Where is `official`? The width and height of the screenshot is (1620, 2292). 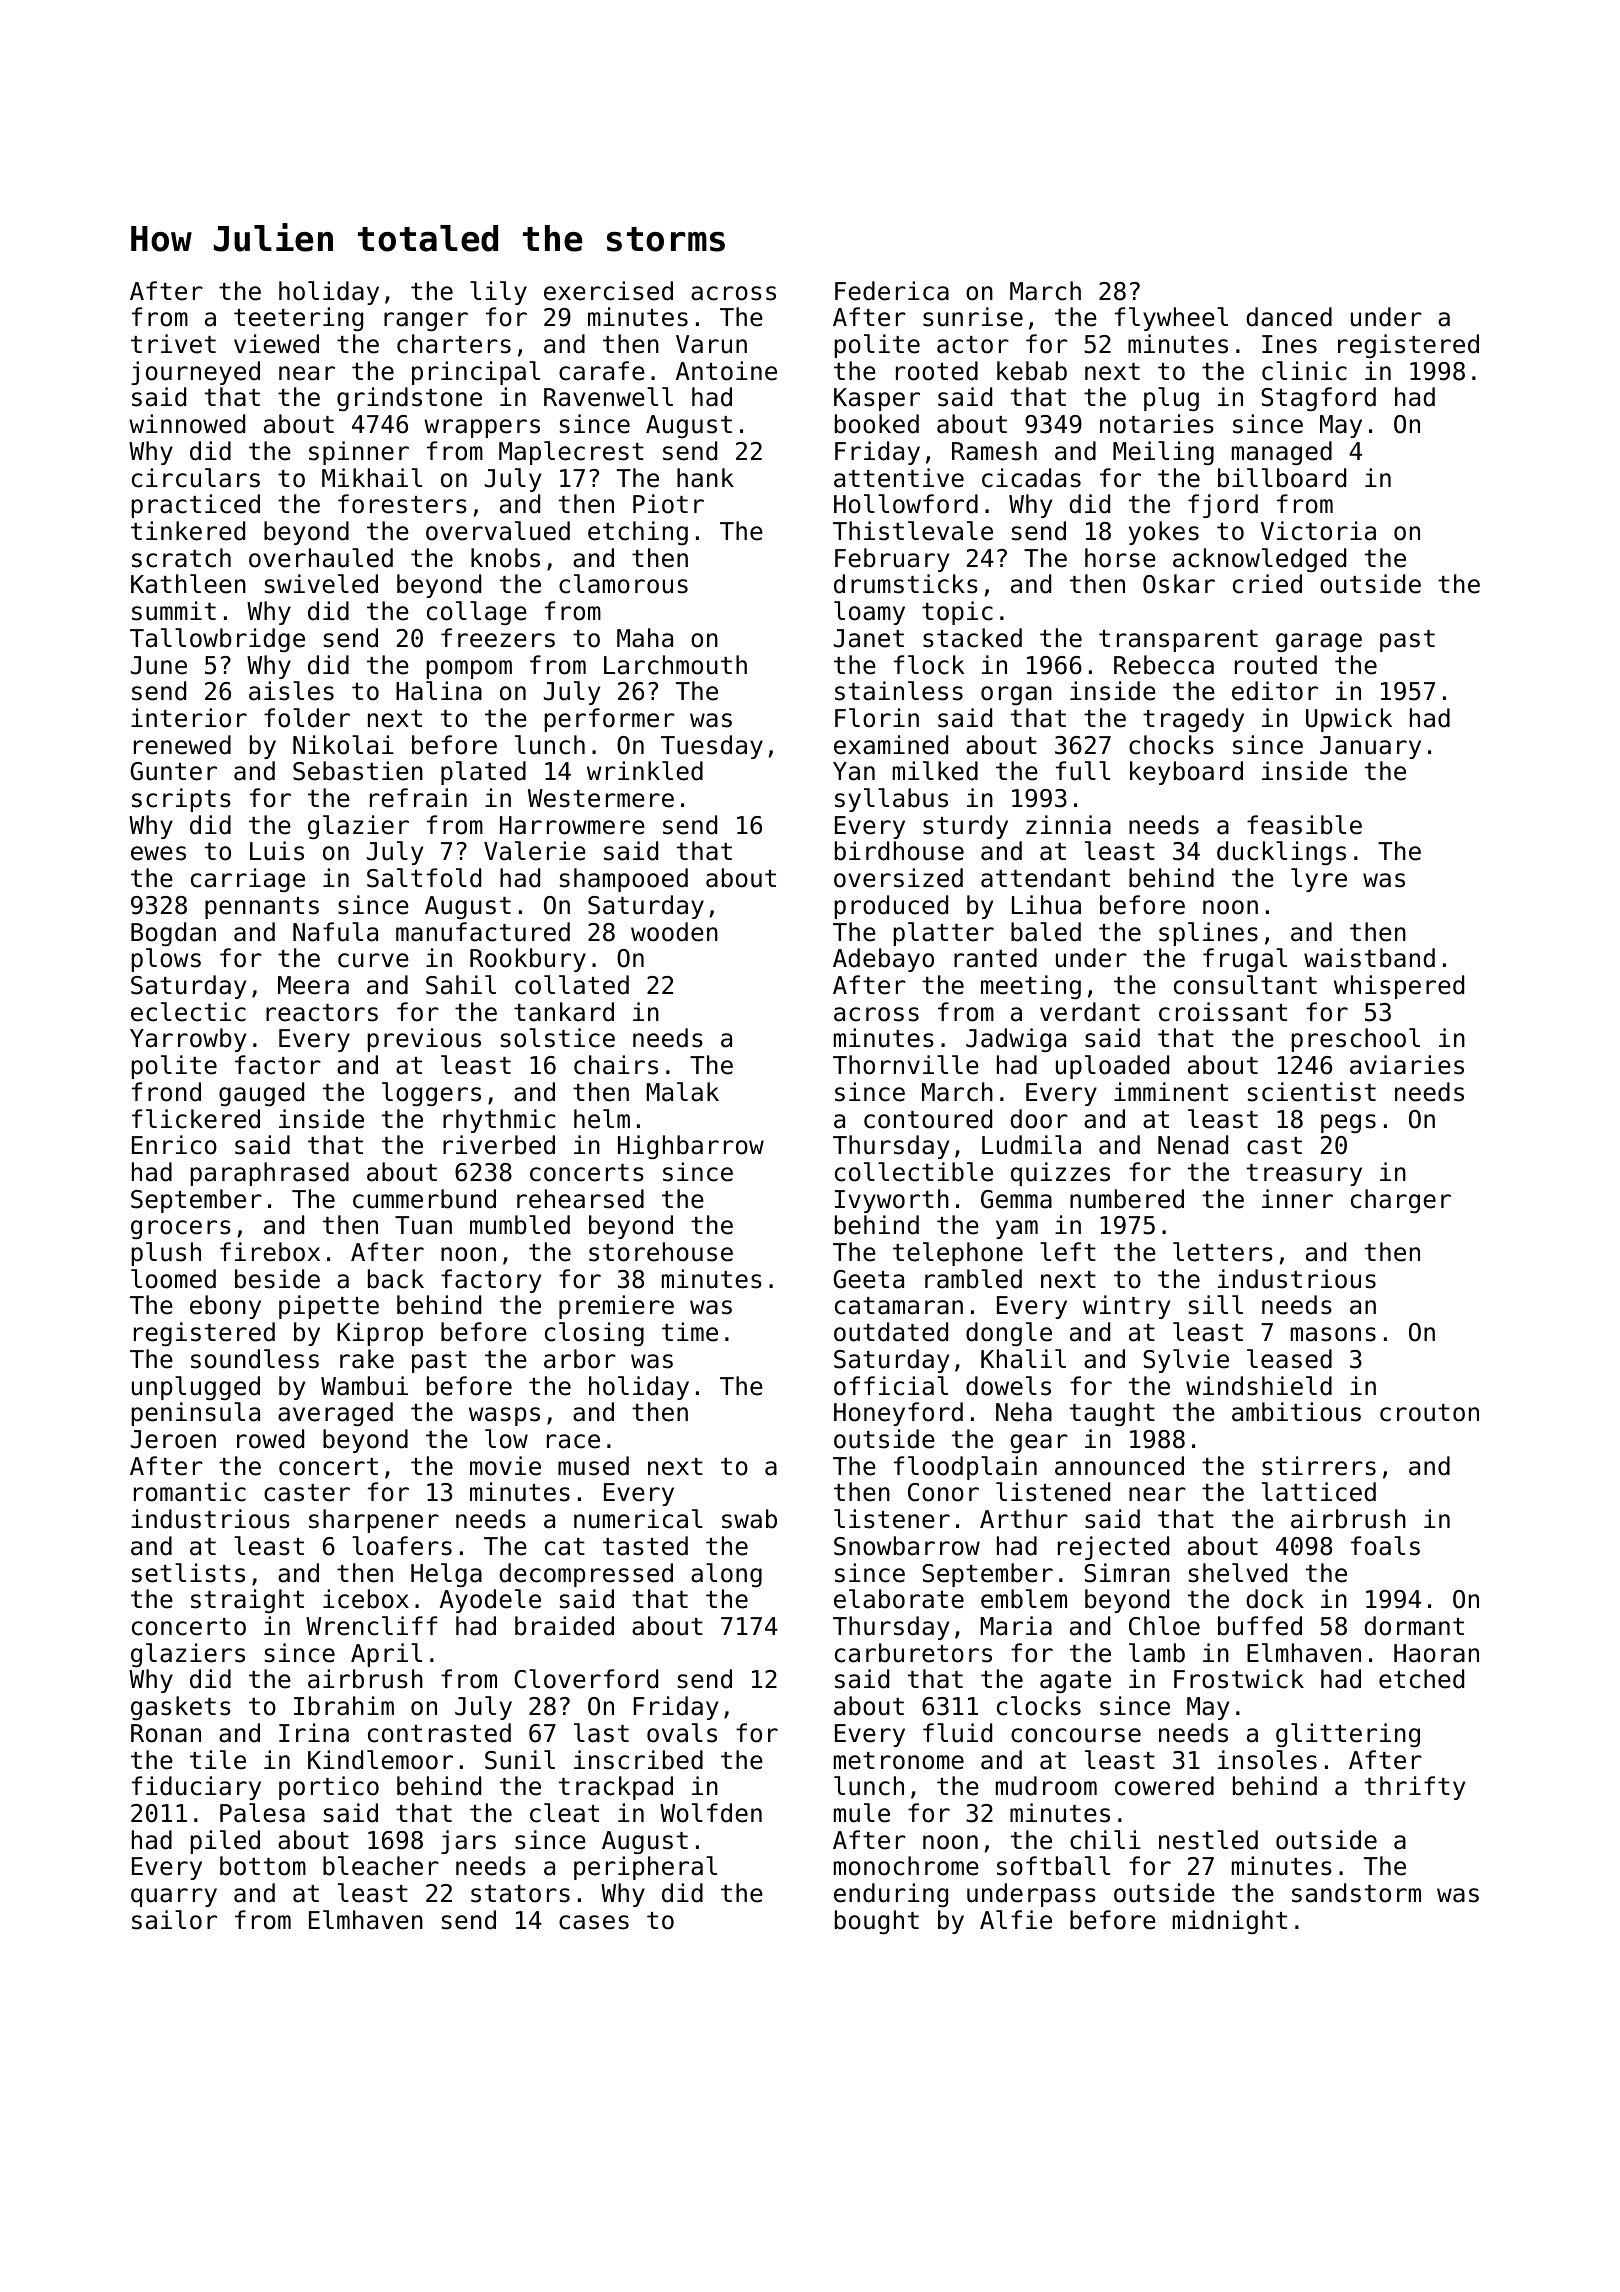 official is located at coordinates (891, 1386).
